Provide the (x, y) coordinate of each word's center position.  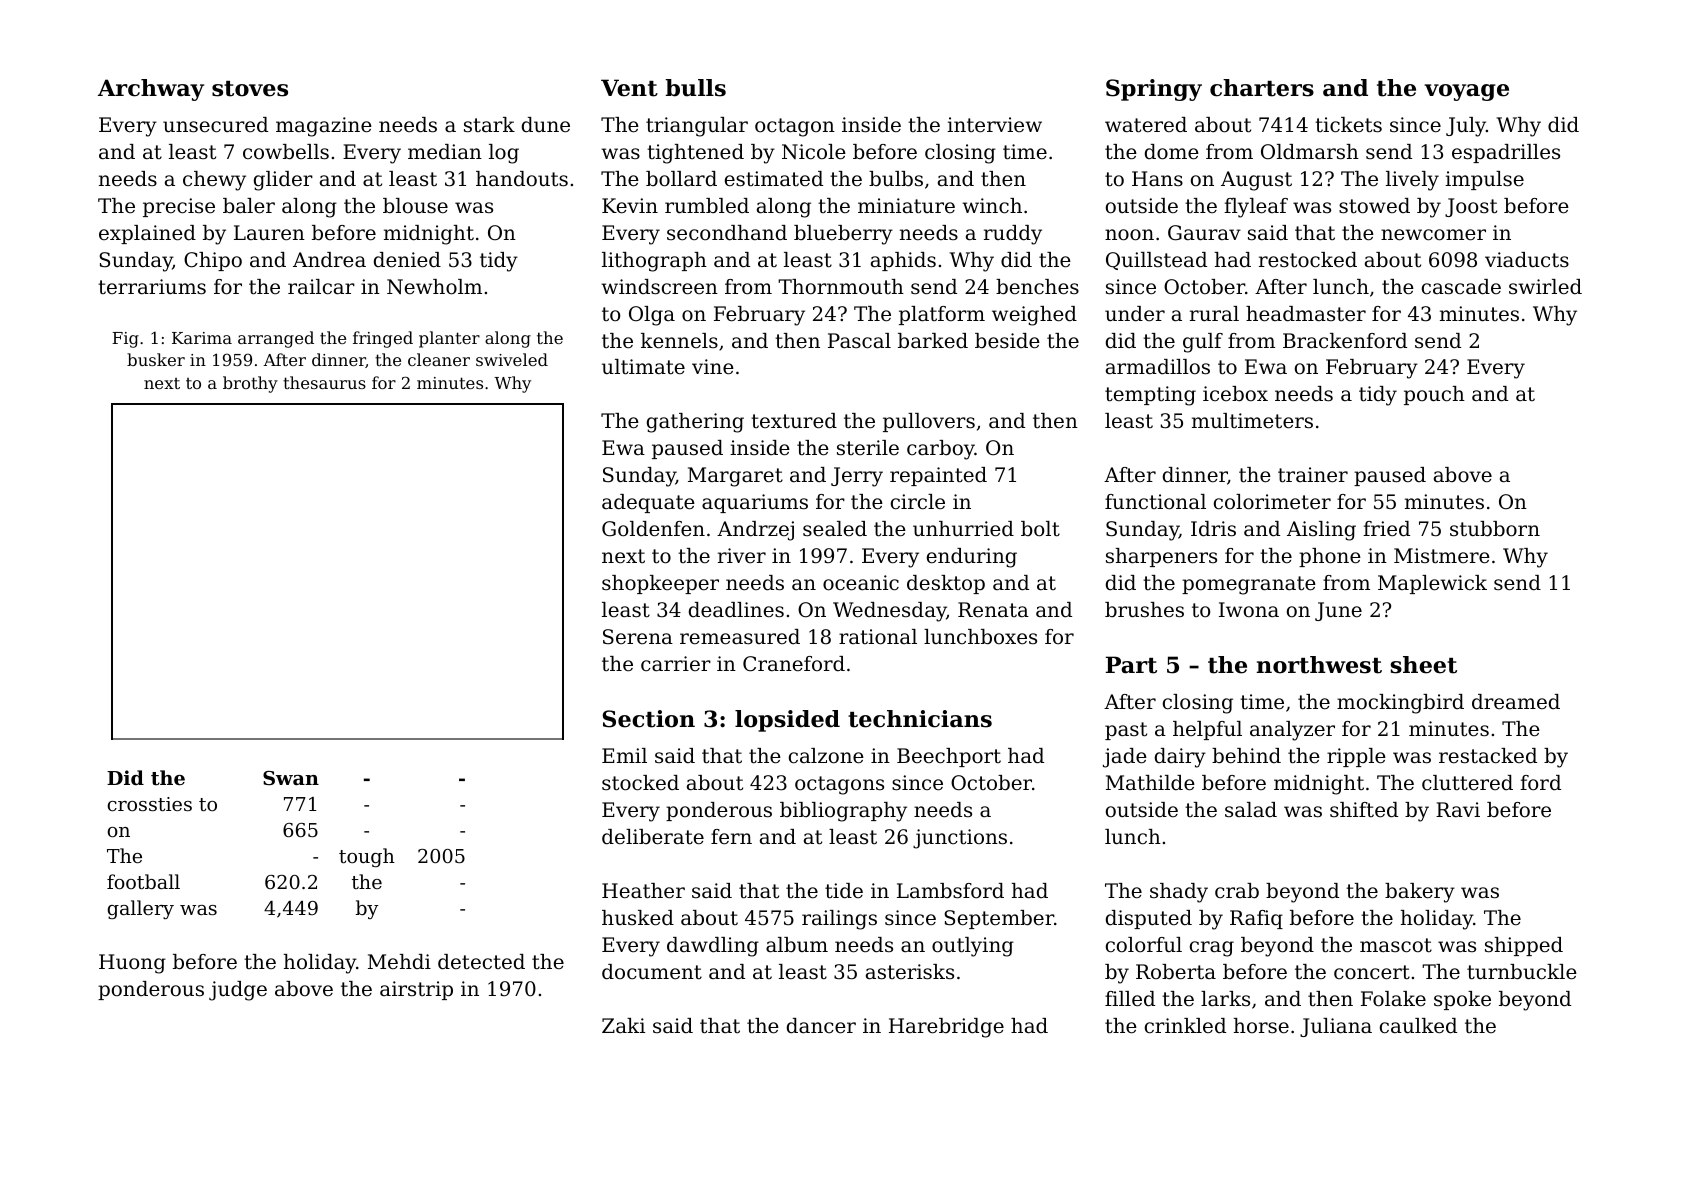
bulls (696, 88)
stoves (250, 89)
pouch (1434, 395)
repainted (938, 476)
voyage (1466, 92)
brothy (250, 384)
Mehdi (399, 961)
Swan (291, 778)
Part (1131, 665)
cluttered (1467, 783)
